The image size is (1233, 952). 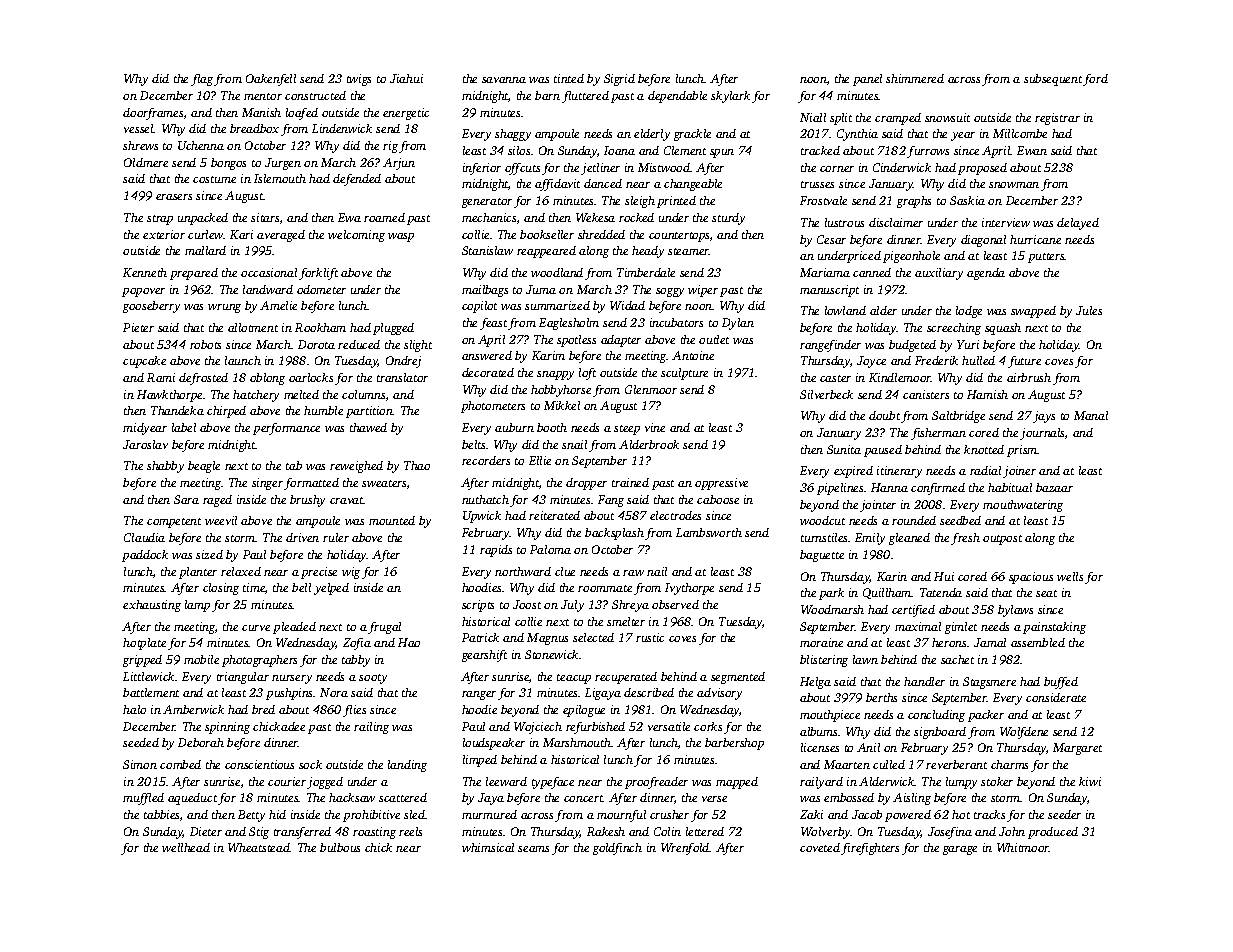 I want to click on Saltbridge, so click(x=958, y=417).
